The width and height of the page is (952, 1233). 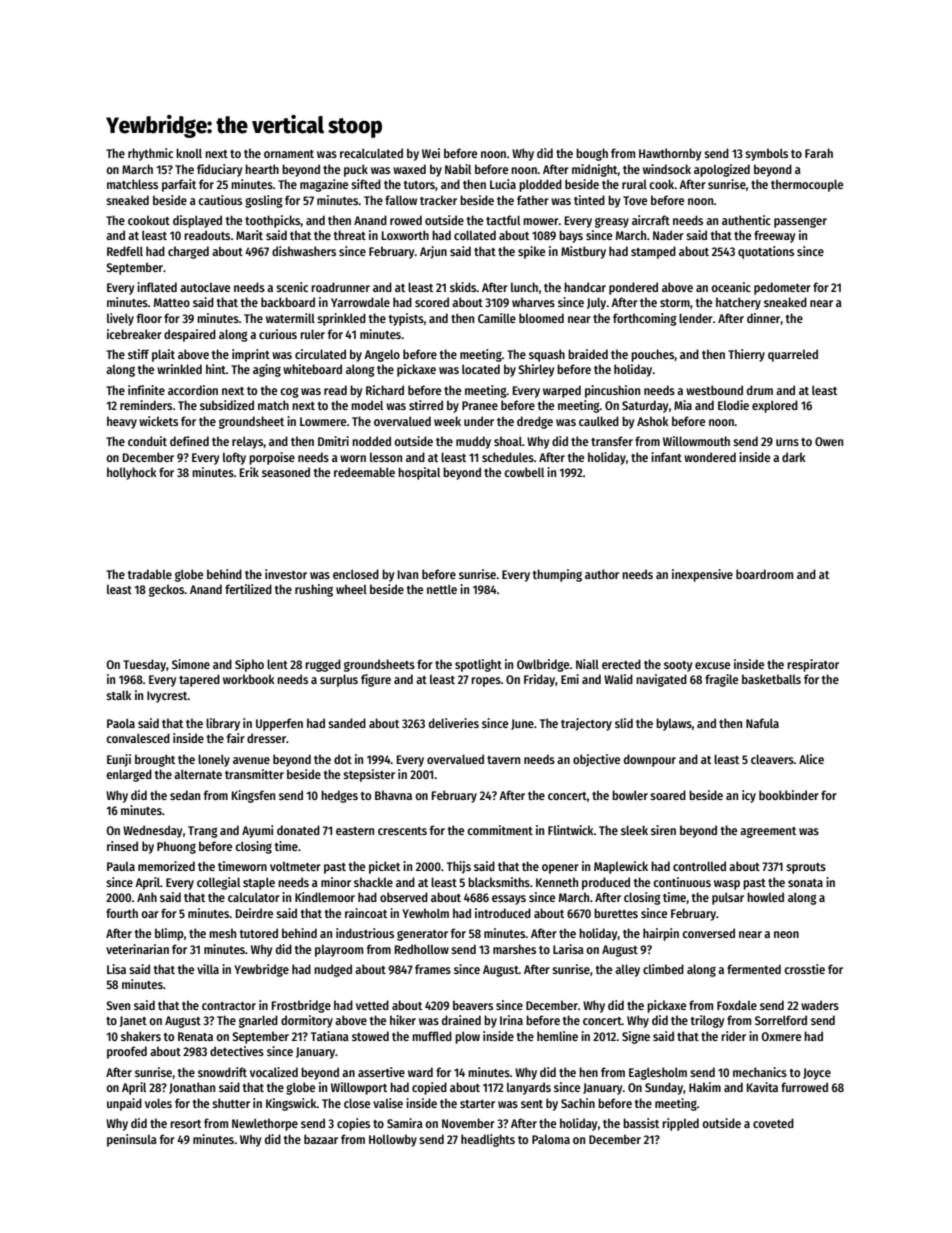 What do you see at coordinates (524, 287) in the page?
I see `lunch` at bounding box center [524, 287].
